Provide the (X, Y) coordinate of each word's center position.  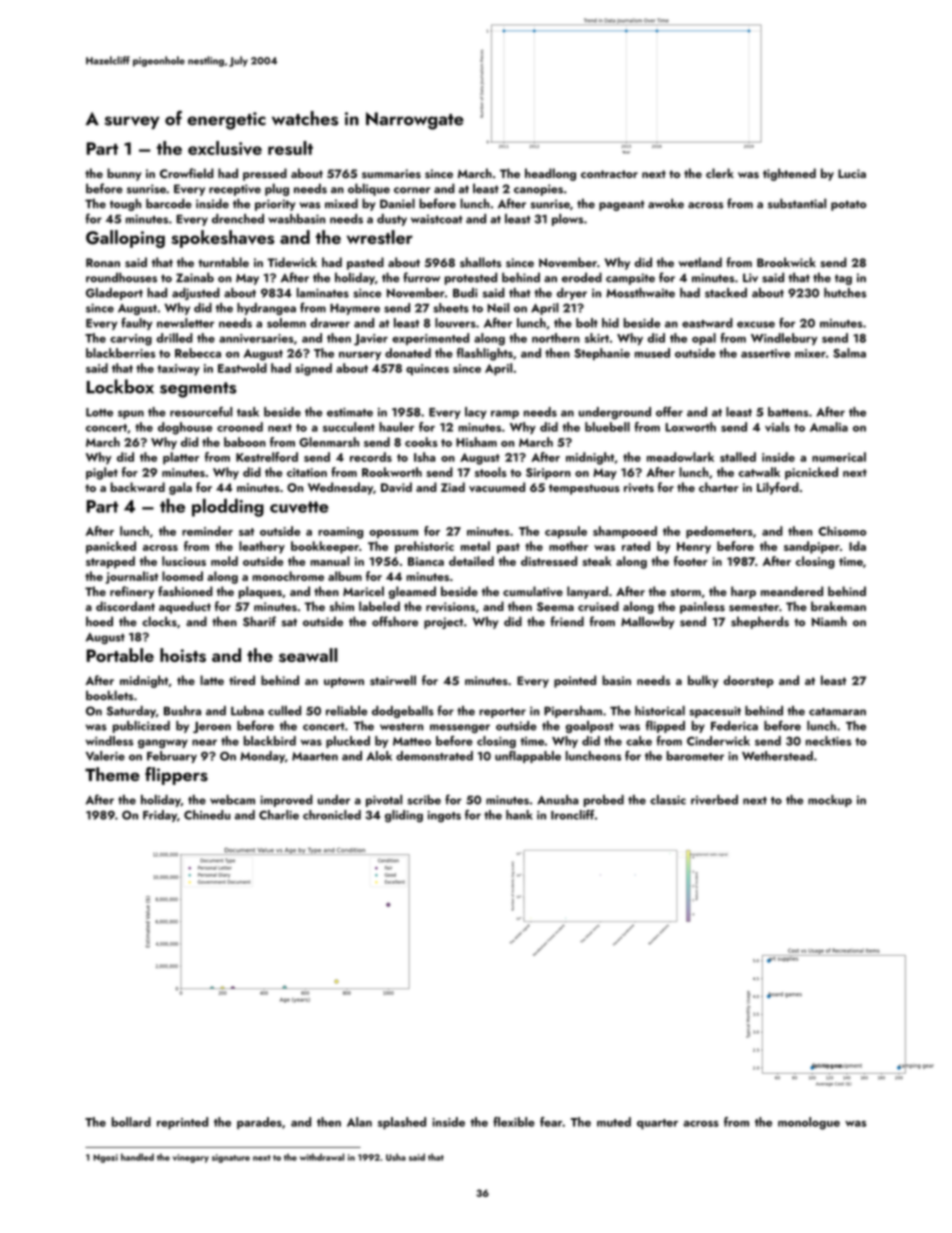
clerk (720, 173)
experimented (430, 339)
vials (777, 427)
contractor (609, 174)
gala (180, 488)
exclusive (225, 148)
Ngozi (105, 1158)
